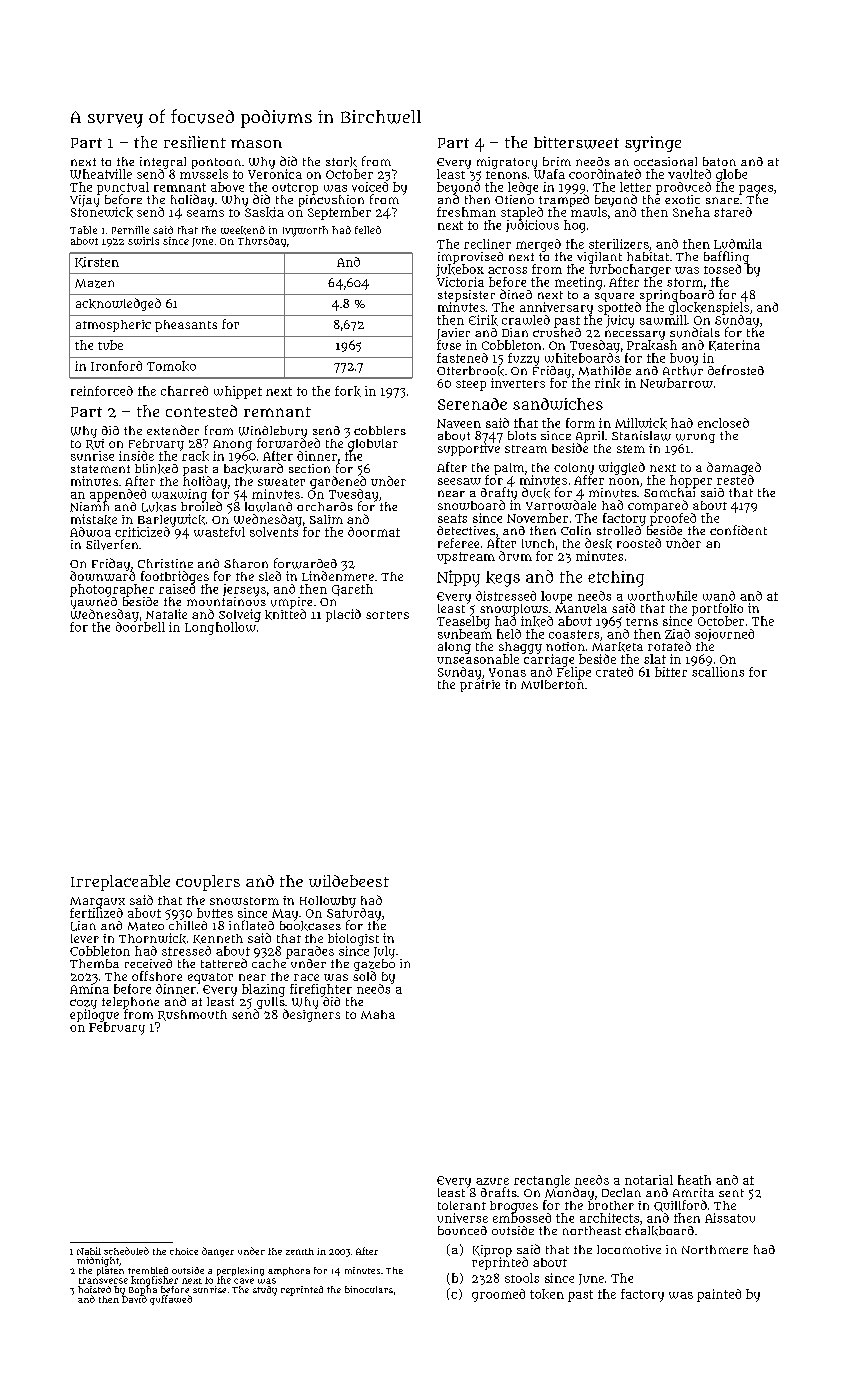 The width and height of the image is (849, 1400). I want to click on binoculars, so click(369, 1289).
